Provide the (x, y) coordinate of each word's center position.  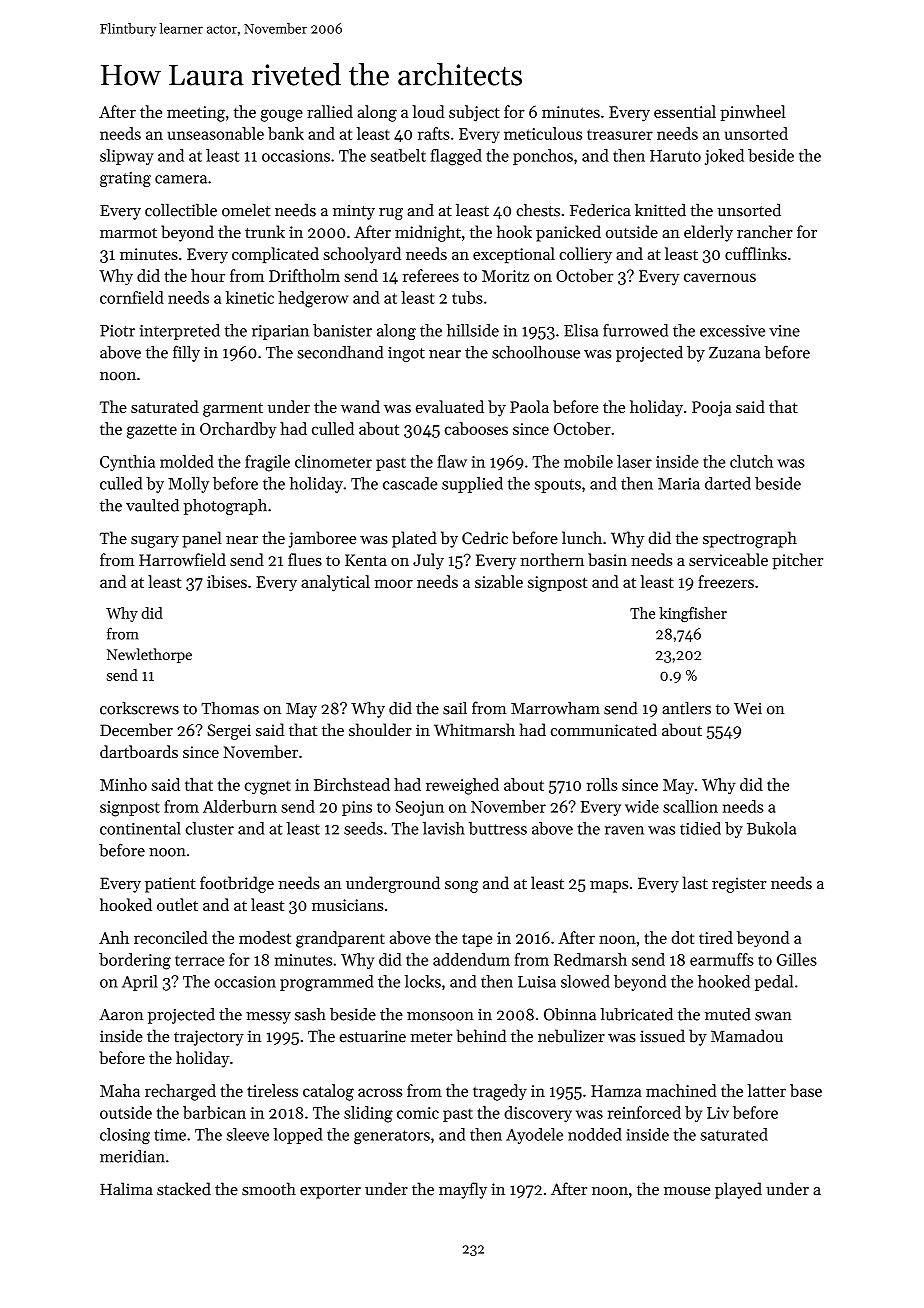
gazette (152, 431)
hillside (473, 330)
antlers (686, 708)
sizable (499, 581)
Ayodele (534, 1136)
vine (784, 331)
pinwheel (753, 113)
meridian (132, 1156)
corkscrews (139, 708)
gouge (282, 115)
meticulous (543, 133)
